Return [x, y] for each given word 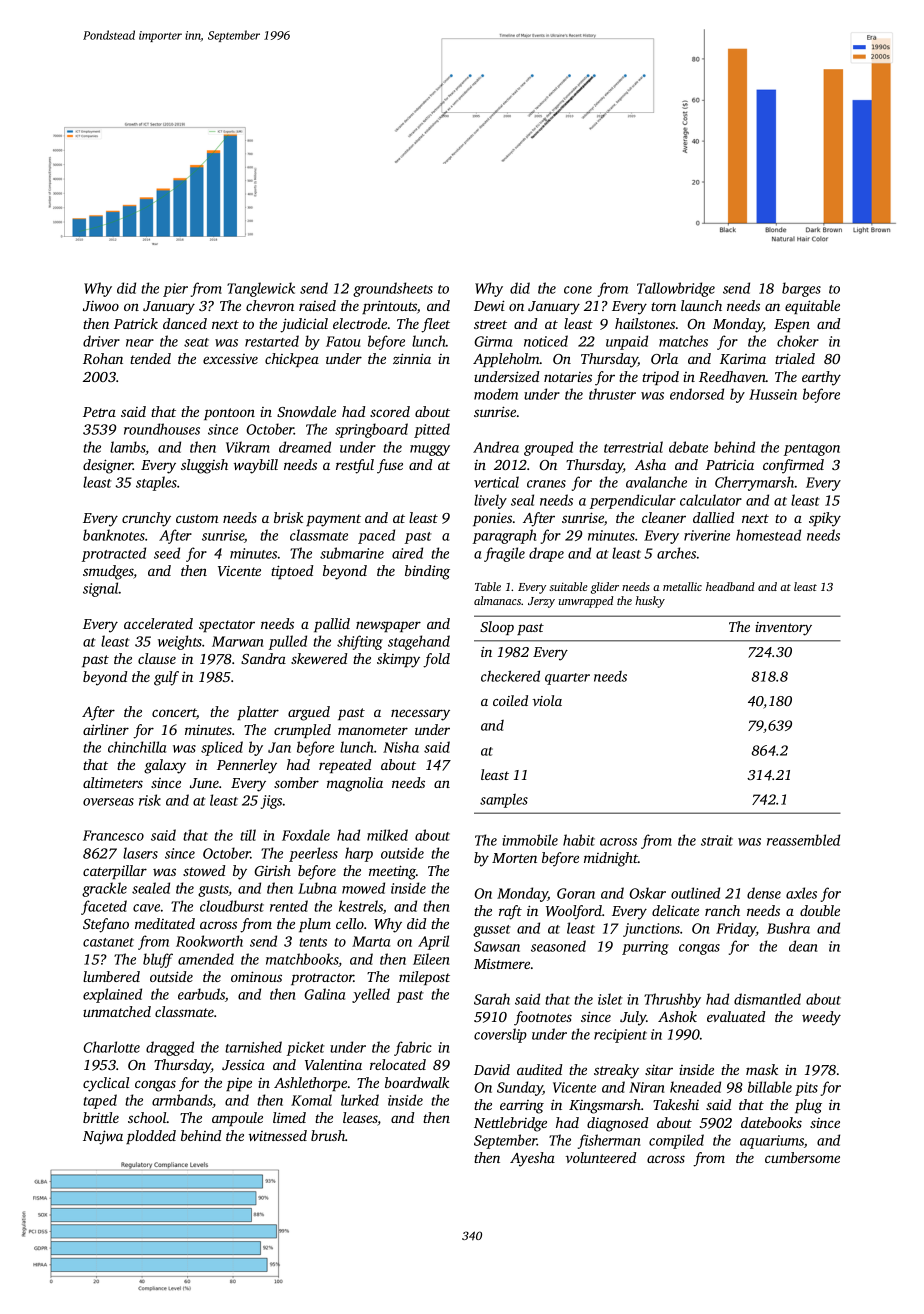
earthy [821, 378]
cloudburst [232, 906]
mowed [363, 888]
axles [801, 893]
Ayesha [532, 1159]
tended [150, 358]
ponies [492, 519]
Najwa [103, 1137]
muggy [430, 450]
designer [108, 466]
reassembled [803, 840]
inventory [783, 629]
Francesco [113, 835]
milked [387, 835]
